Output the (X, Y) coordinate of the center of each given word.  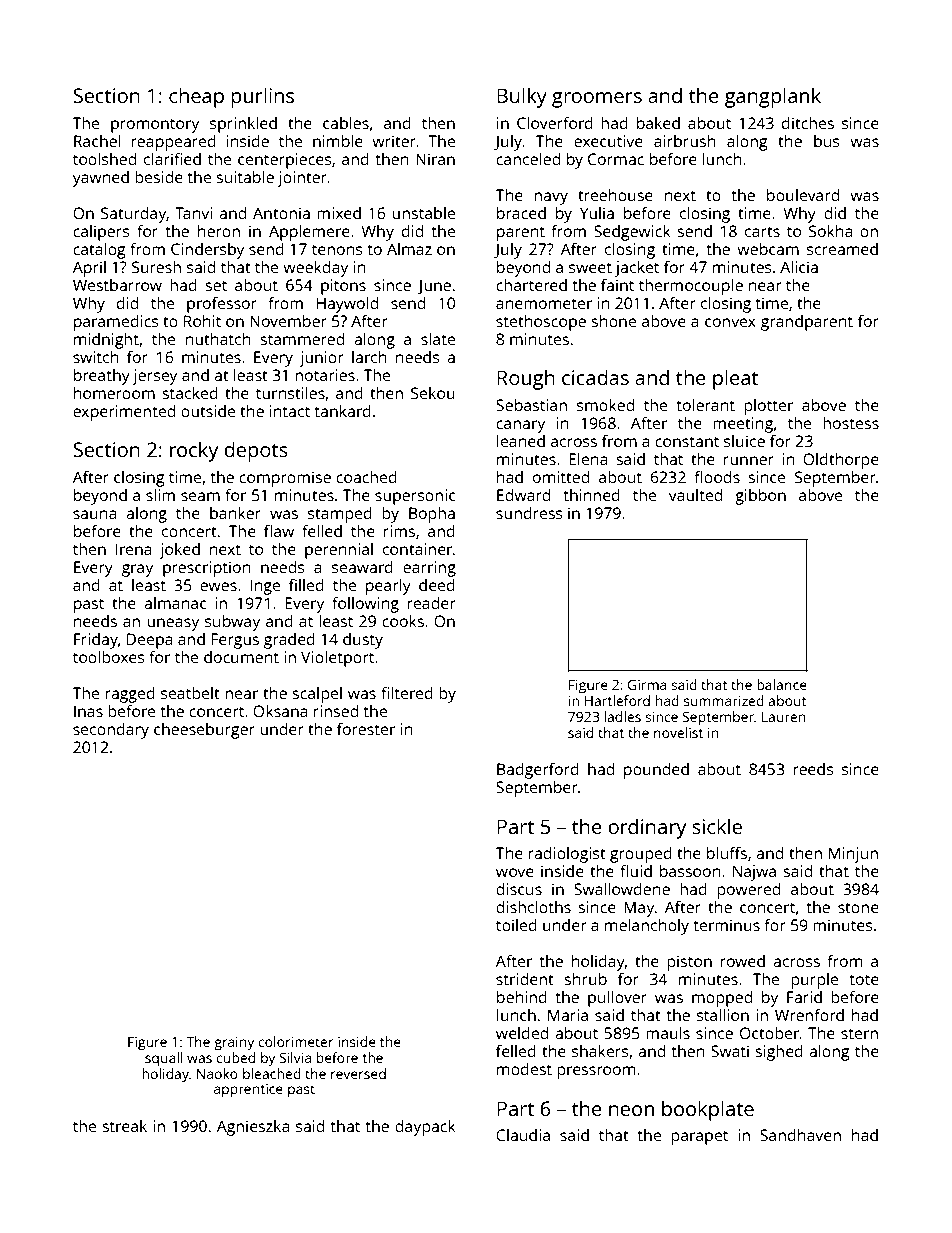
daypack (425, 1128)
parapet (699, 1137)
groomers (597, 100)
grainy (234, 1044)
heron (219, 231)
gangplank (773, 97)
